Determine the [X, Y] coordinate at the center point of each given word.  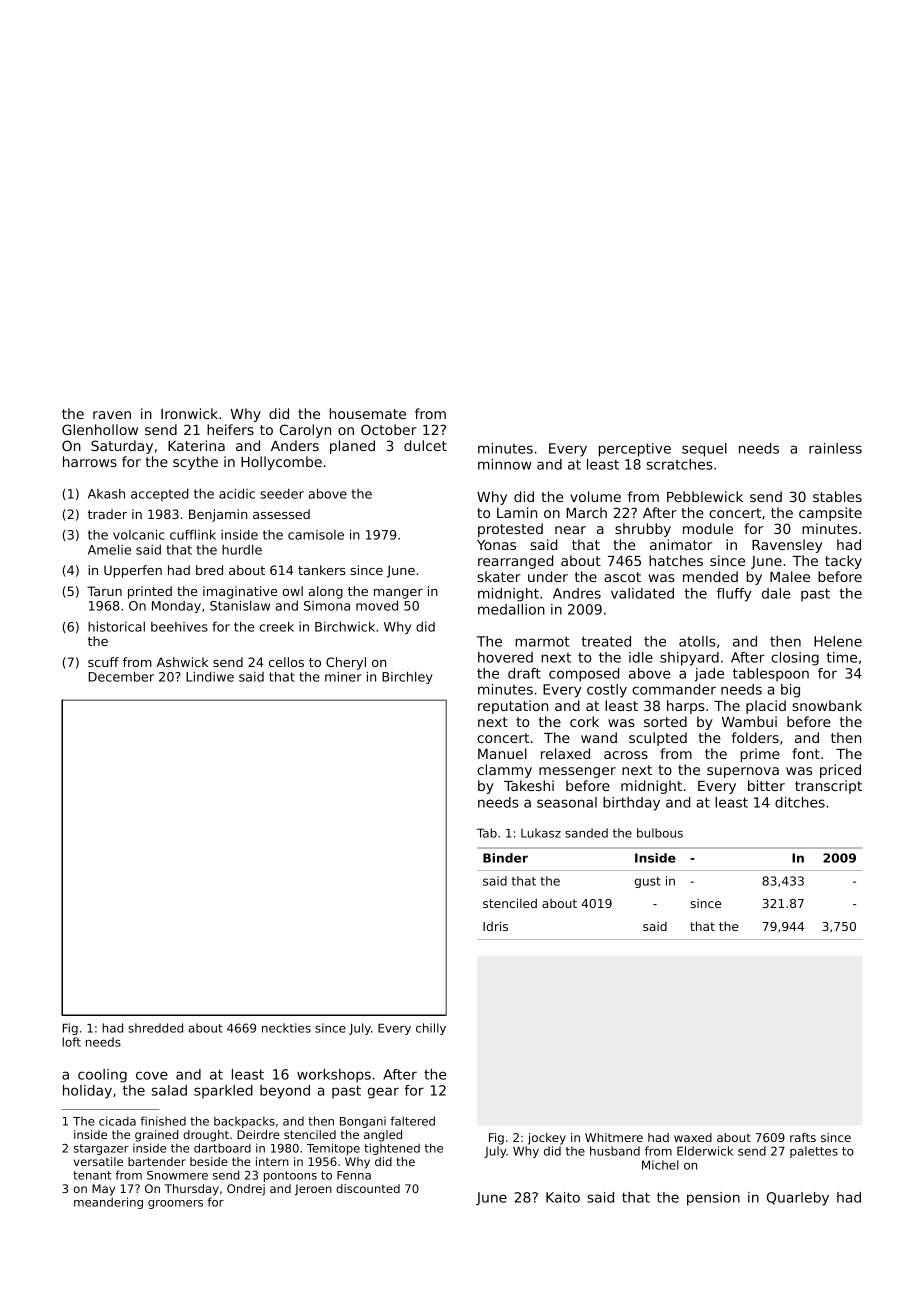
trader [107, 514]
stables [837, 496]
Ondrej [246, 1190]
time [842, 657]
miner [343, 676]
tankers [321, 570]
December [121, 676]
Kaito [563, 1197]
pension [713, 1199]
